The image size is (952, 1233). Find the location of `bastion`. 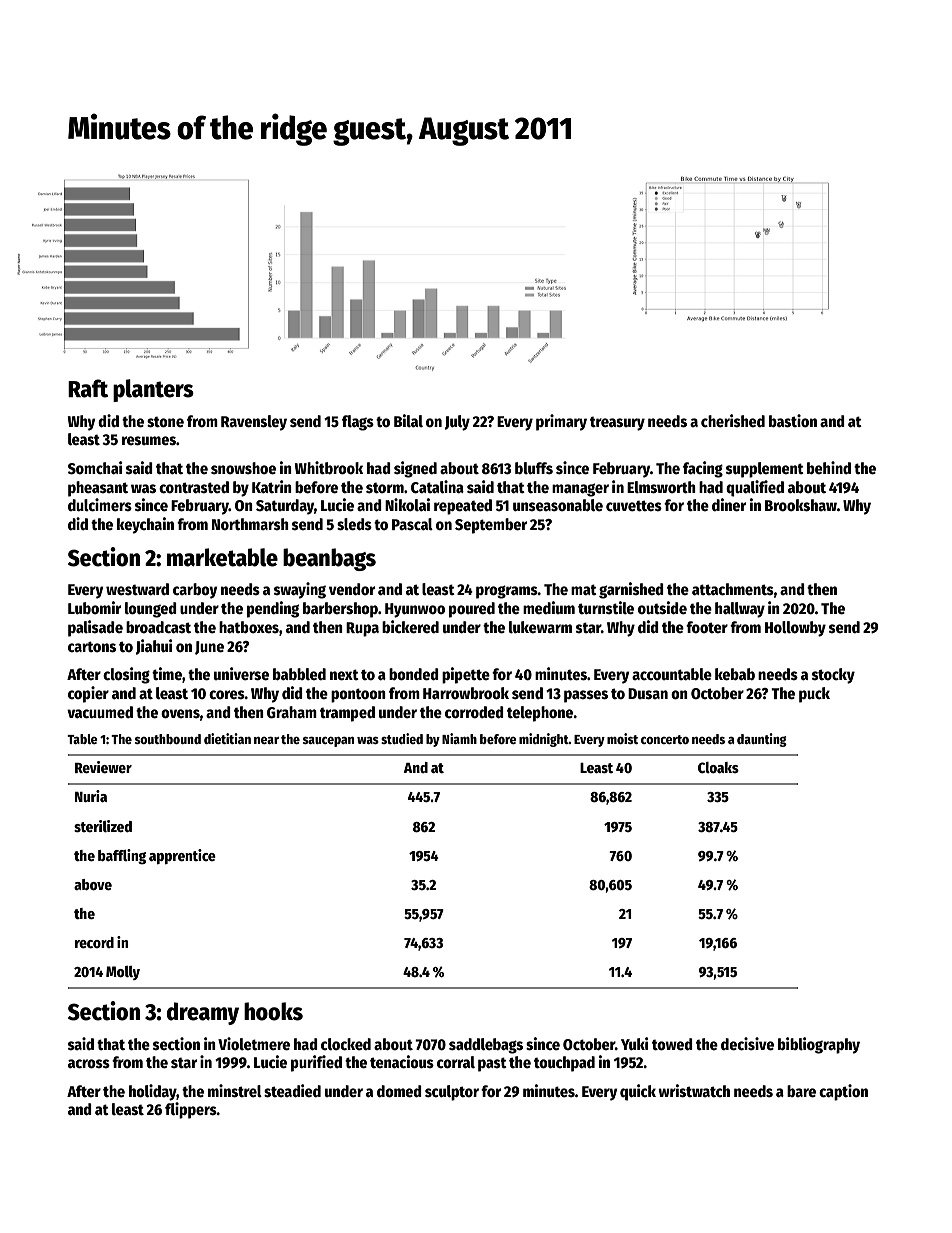

bastion is located at coordinates (793, 421).
